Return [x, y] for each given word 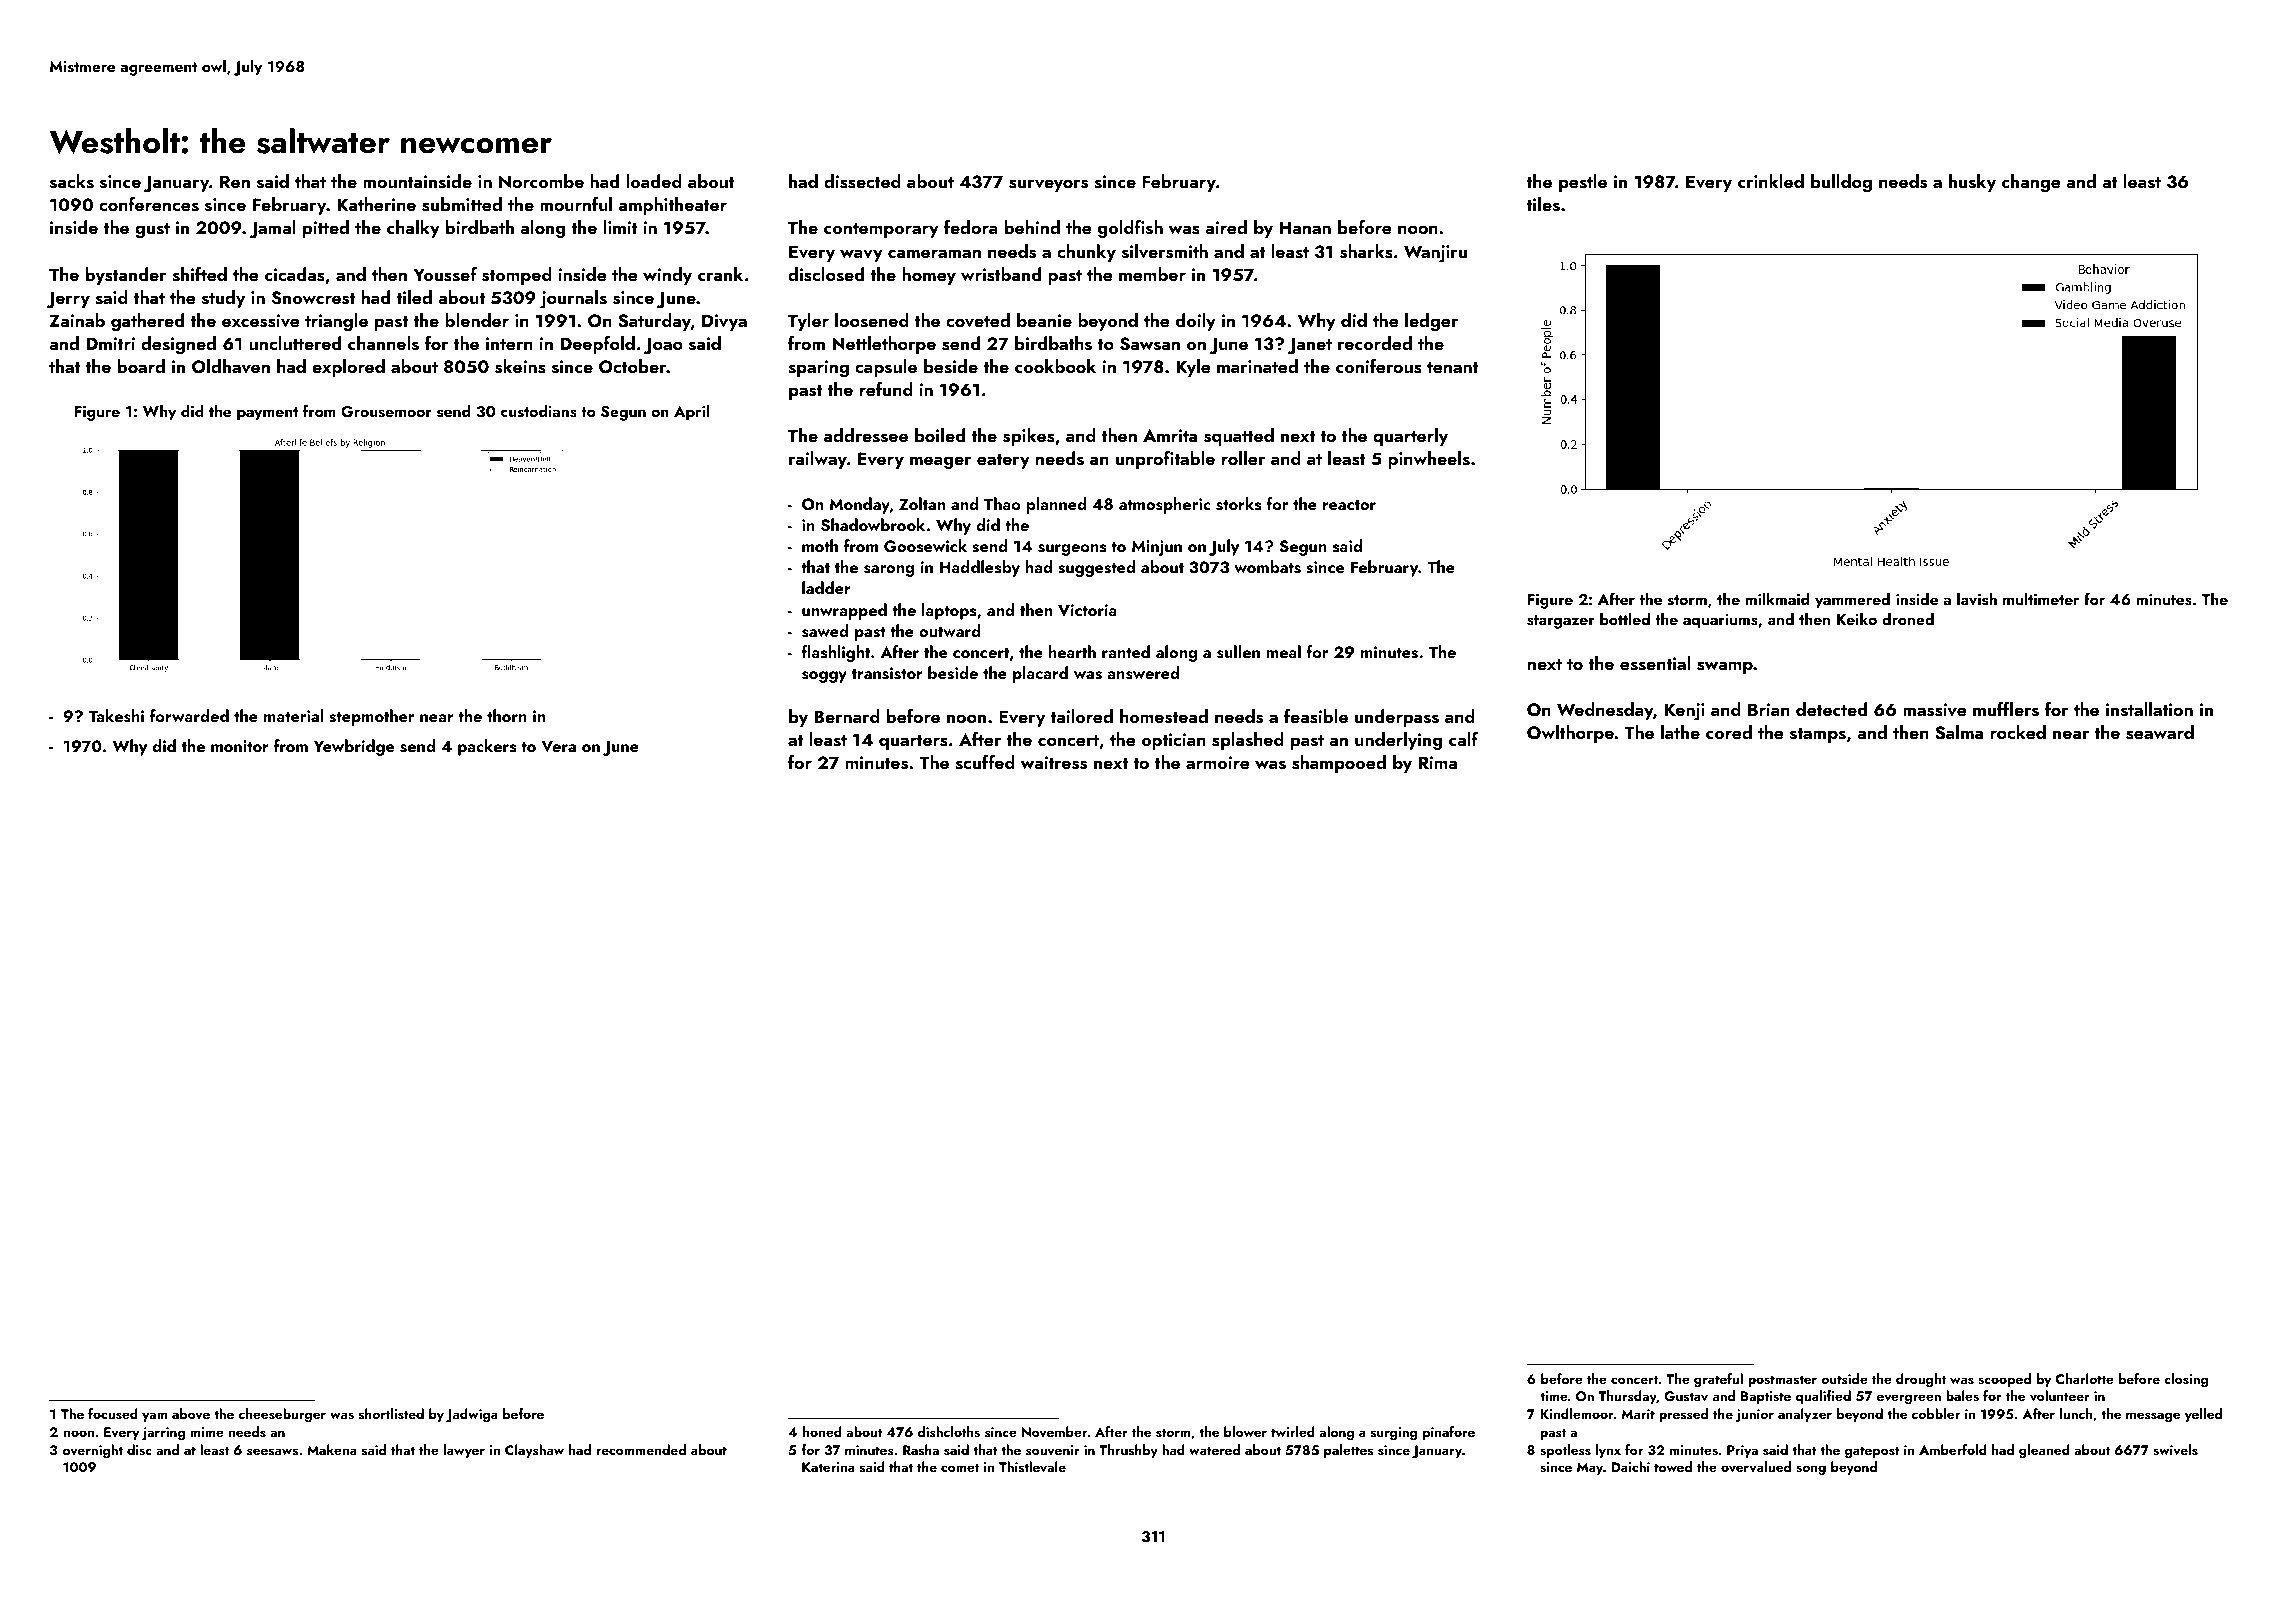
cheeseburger [282, 1415]
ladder [826, 587]
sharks [1366, 251]
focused [113, 1413]
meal [1283, 651]
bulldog [1841, 183]
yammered [1852, 601]
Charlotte [2084, 1378]
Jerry [68, 299]
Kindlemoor [1577, 1413]
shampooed [1339, 764]
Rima [1438, 762]
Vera [558, 746]
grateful [1718, 1380]
